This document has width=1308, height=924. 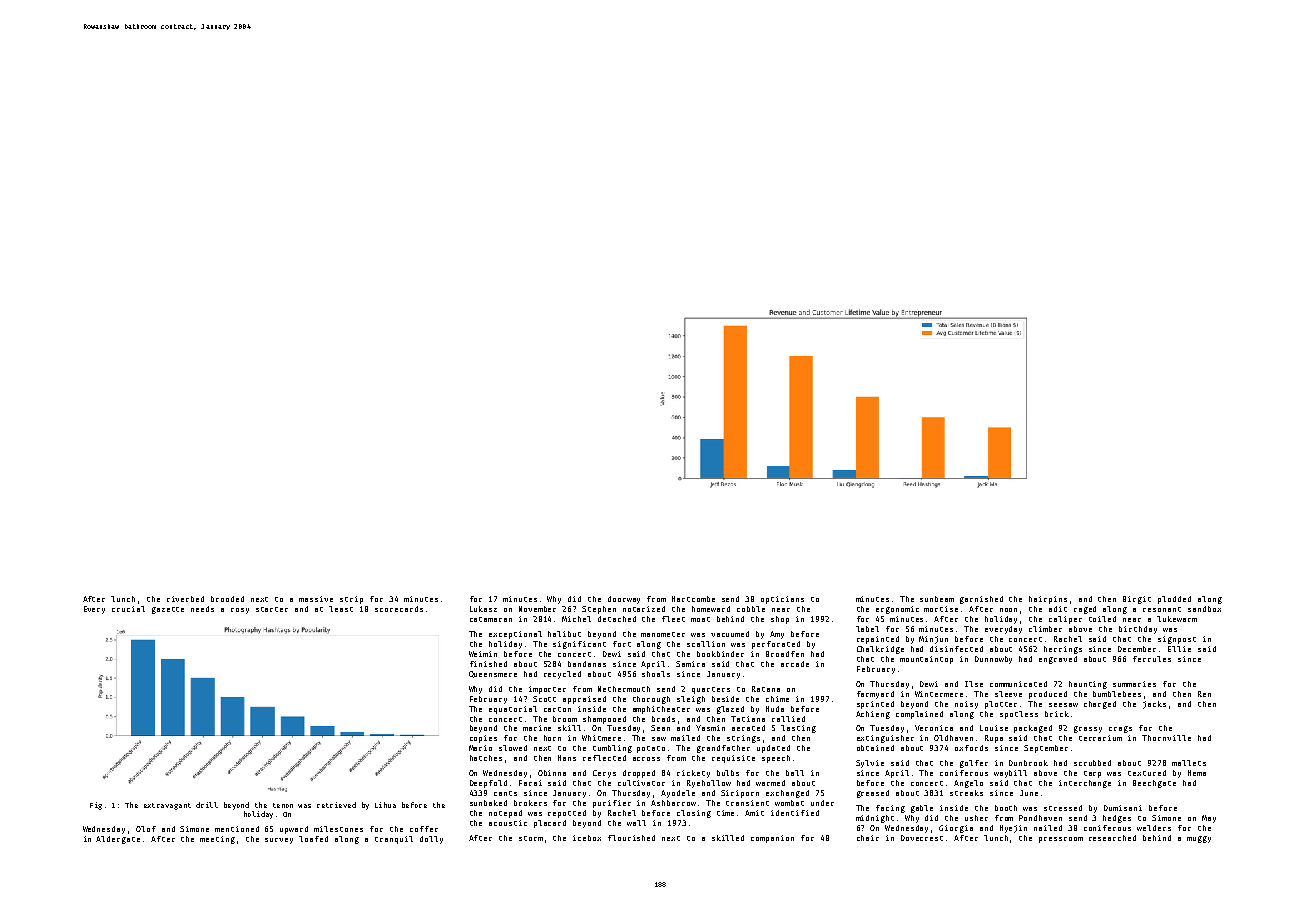 What do you see at coordinates (873, 794) in the document?
I see `greased` at bounding box center [873, 794].
